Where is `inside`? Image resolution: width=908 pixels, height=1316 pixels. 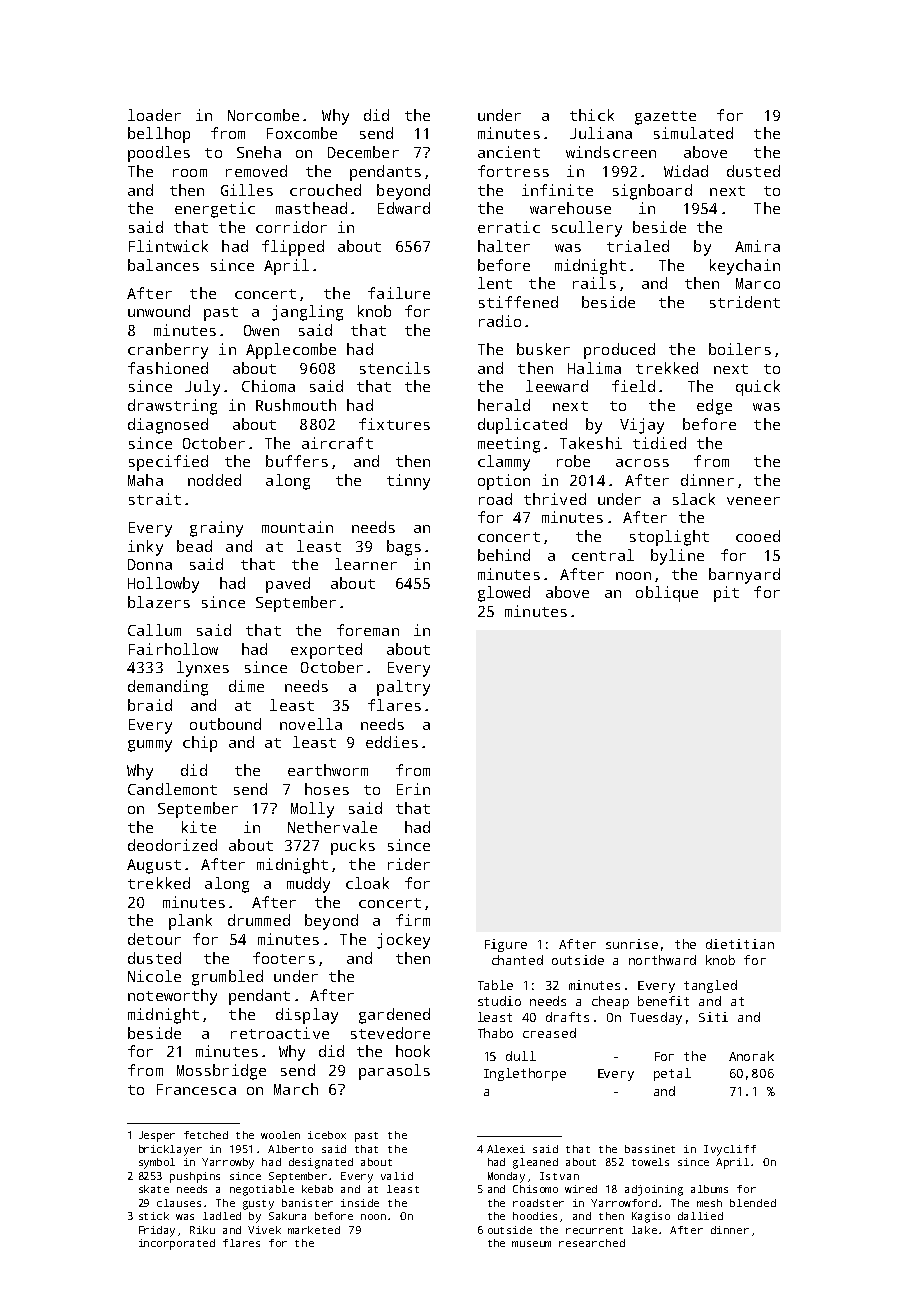
inside is located at coordinates (360, 1203).
